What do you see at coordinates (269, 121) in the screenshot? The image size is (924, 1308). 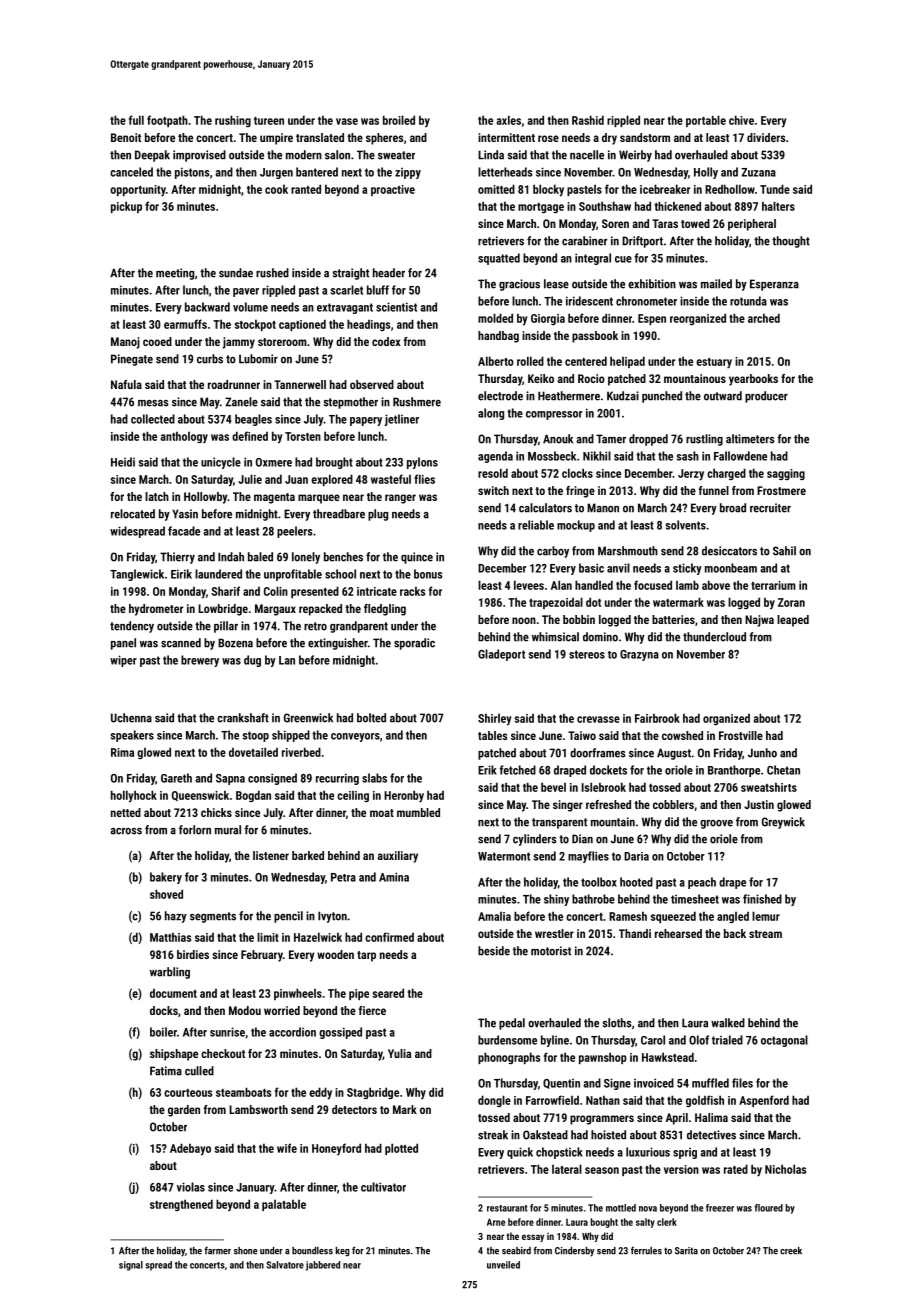 I see `tureen` at bounding box center [269, 121].
